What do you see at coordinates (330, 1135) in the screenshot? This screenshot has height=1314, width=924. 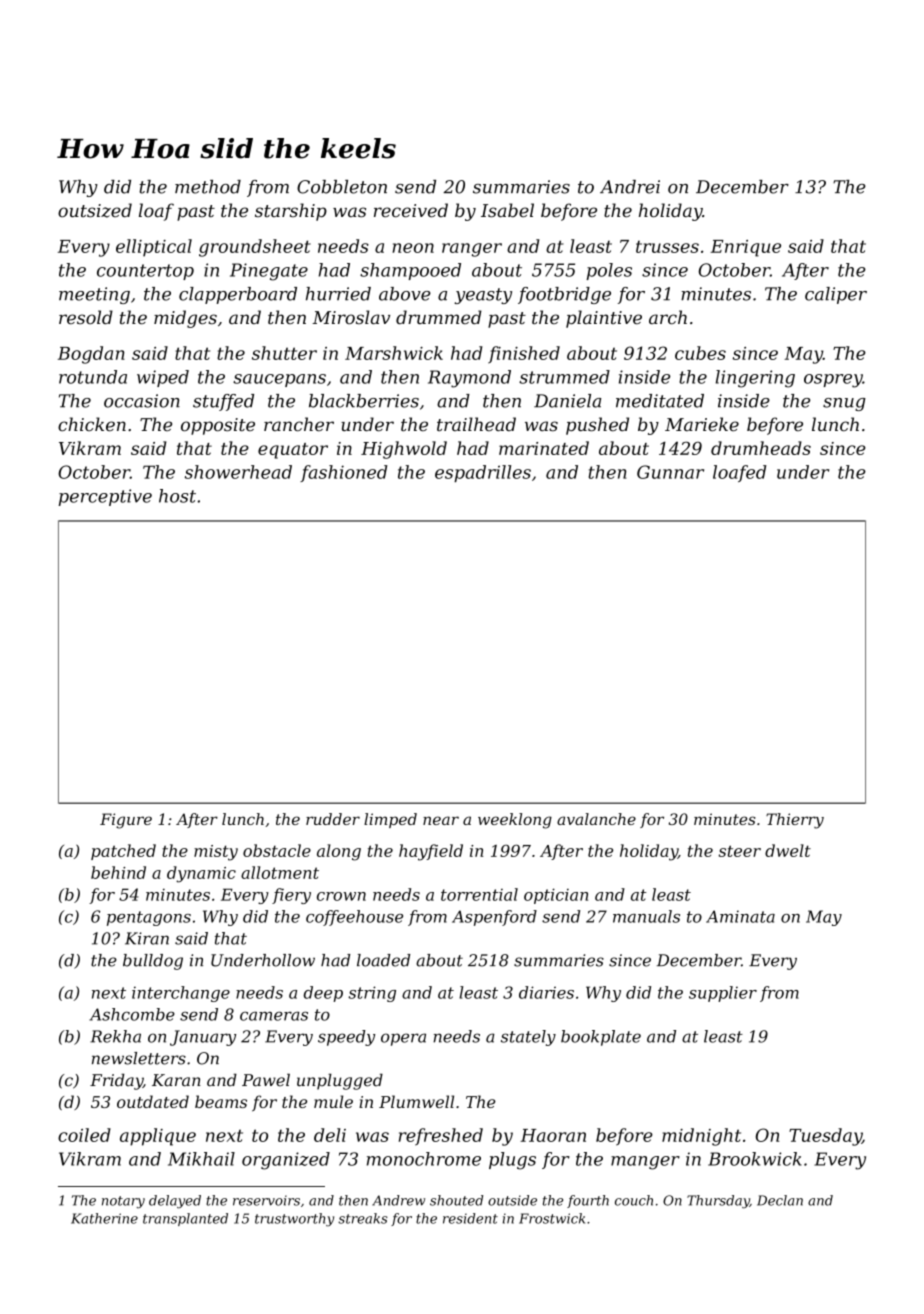 I see `deli` at bounding box center [330, 1135].
